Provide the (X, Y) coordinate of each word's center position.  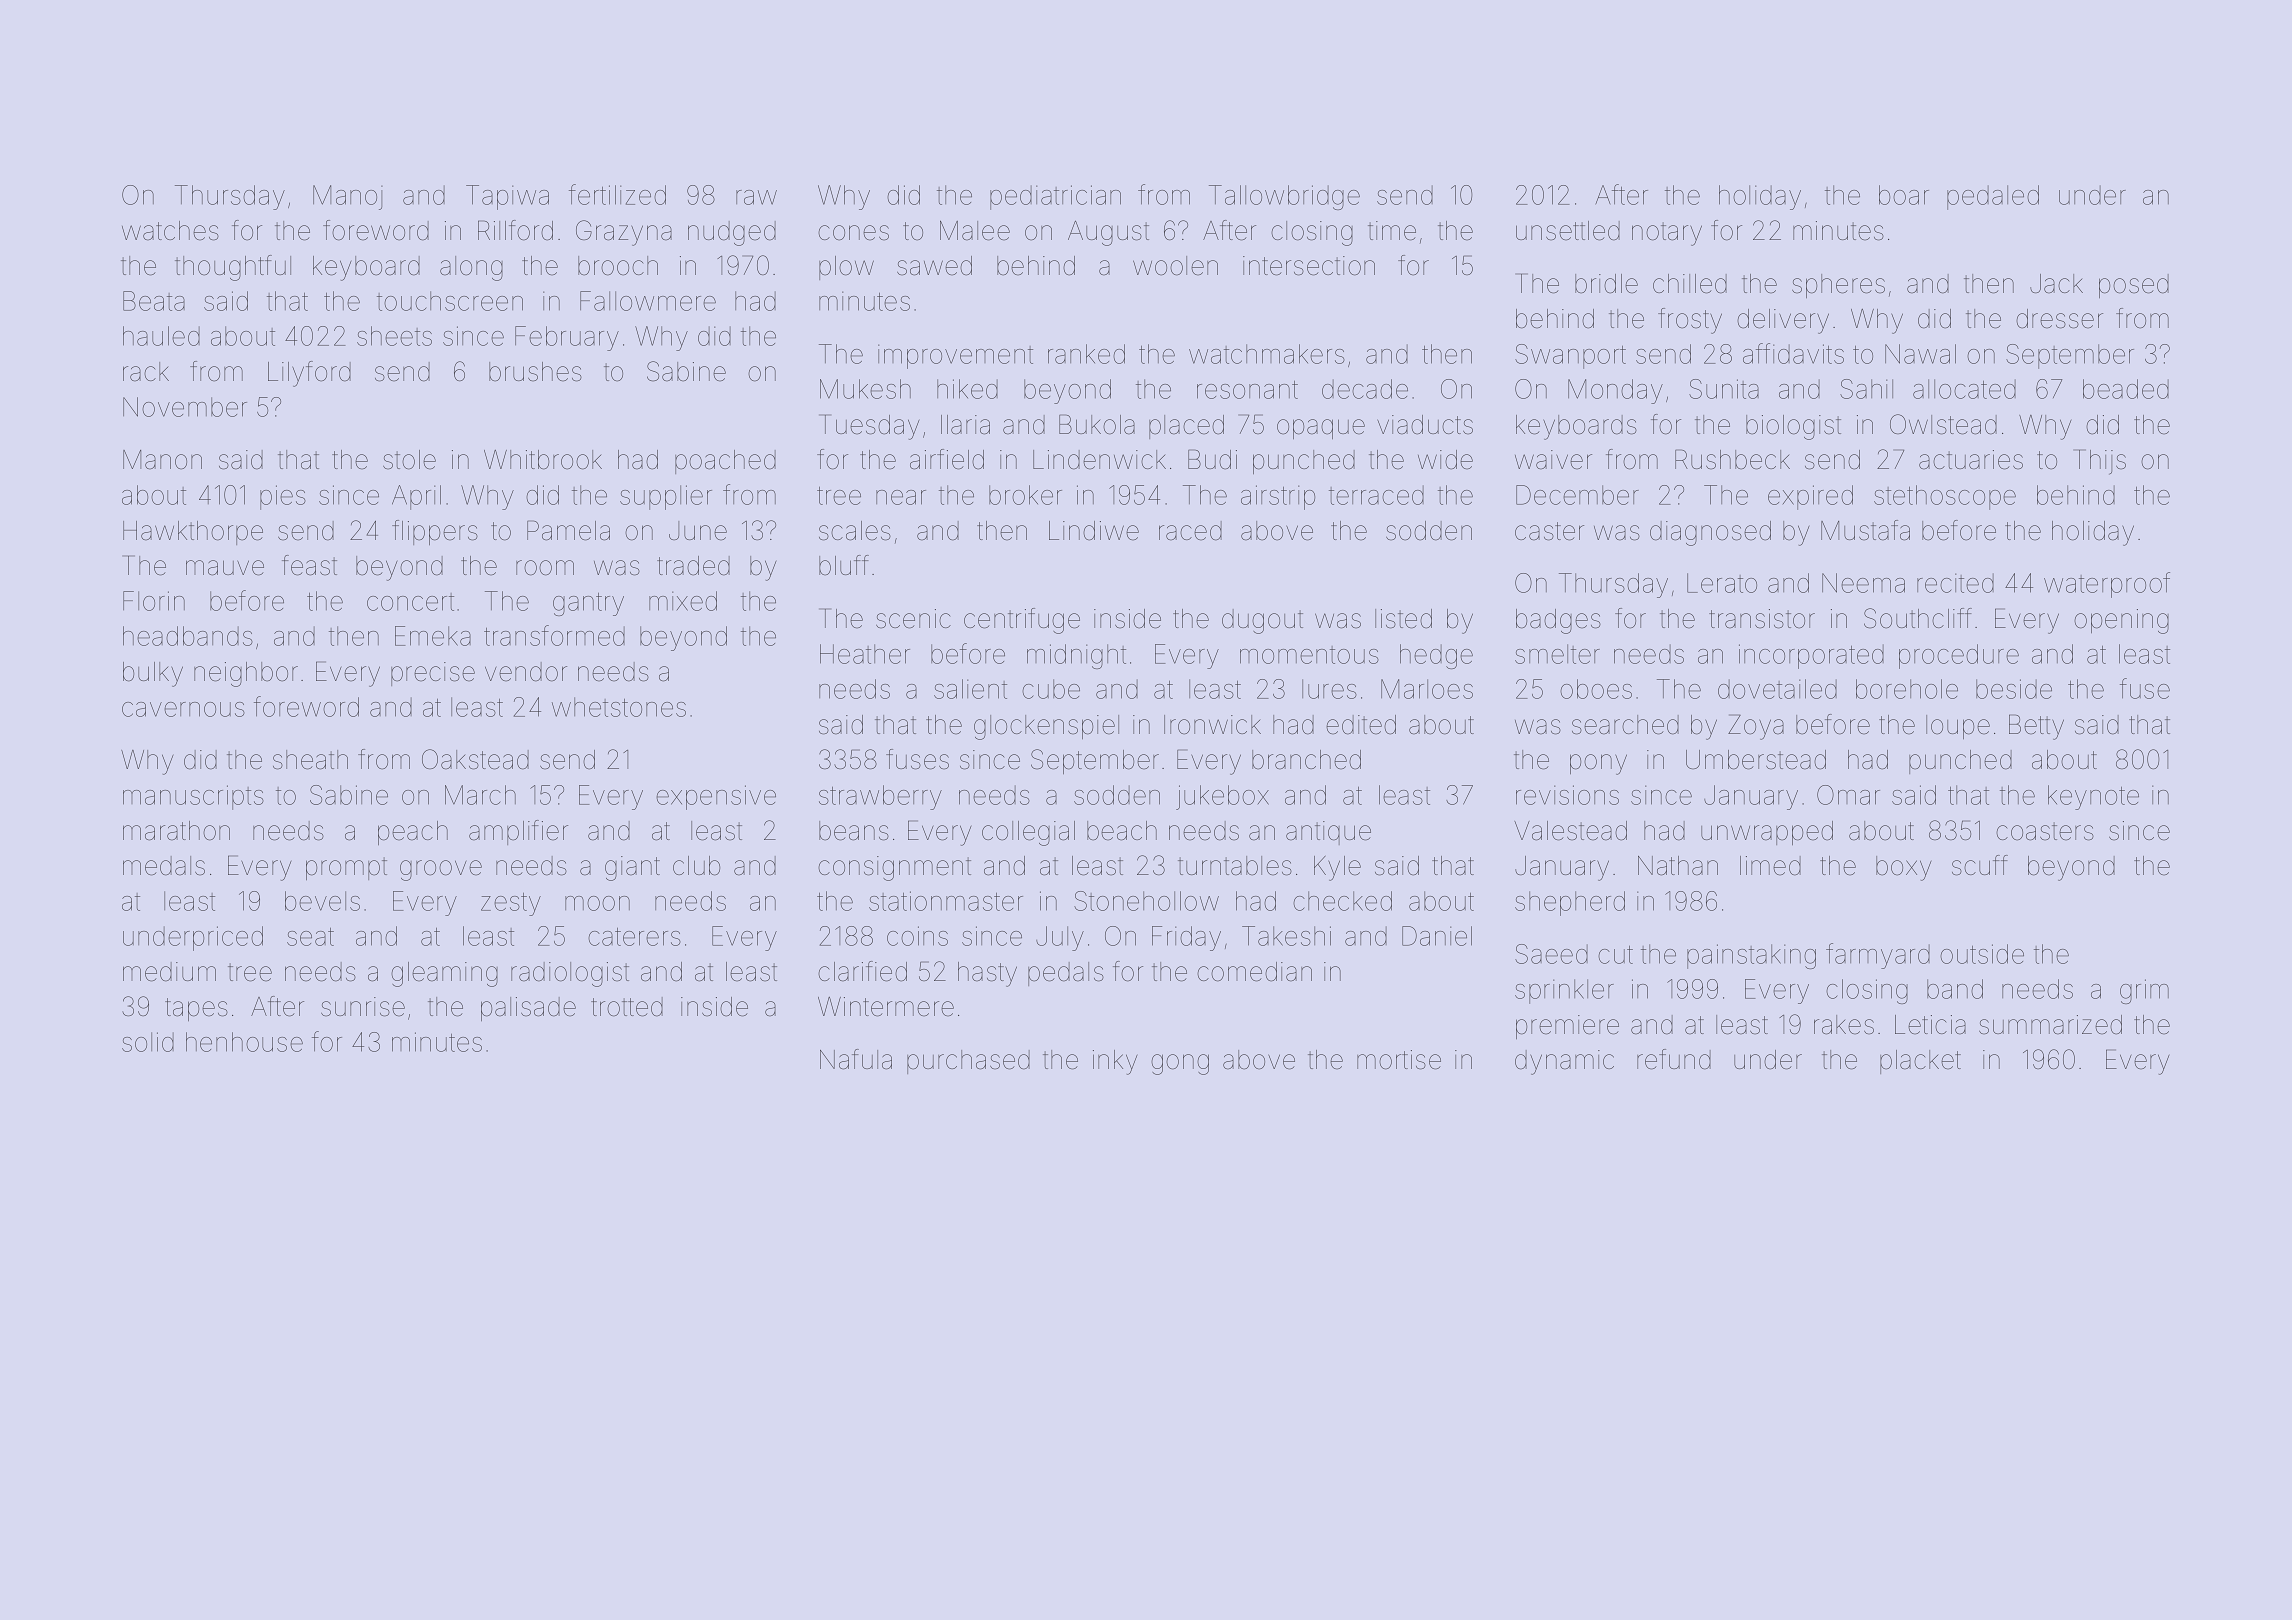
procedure (1959, 656)
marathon (176, 831)
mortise (1399, 1060)
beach (1122, 831)
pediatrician (1055, 197)
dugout (1262, 621)
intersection (1309, 266)
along (471, 268)
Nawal (1920, 354)
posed (2134, 286)
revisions (1567, 795)
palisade (528, 1009)
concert (410, 602)
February (567, 338)
